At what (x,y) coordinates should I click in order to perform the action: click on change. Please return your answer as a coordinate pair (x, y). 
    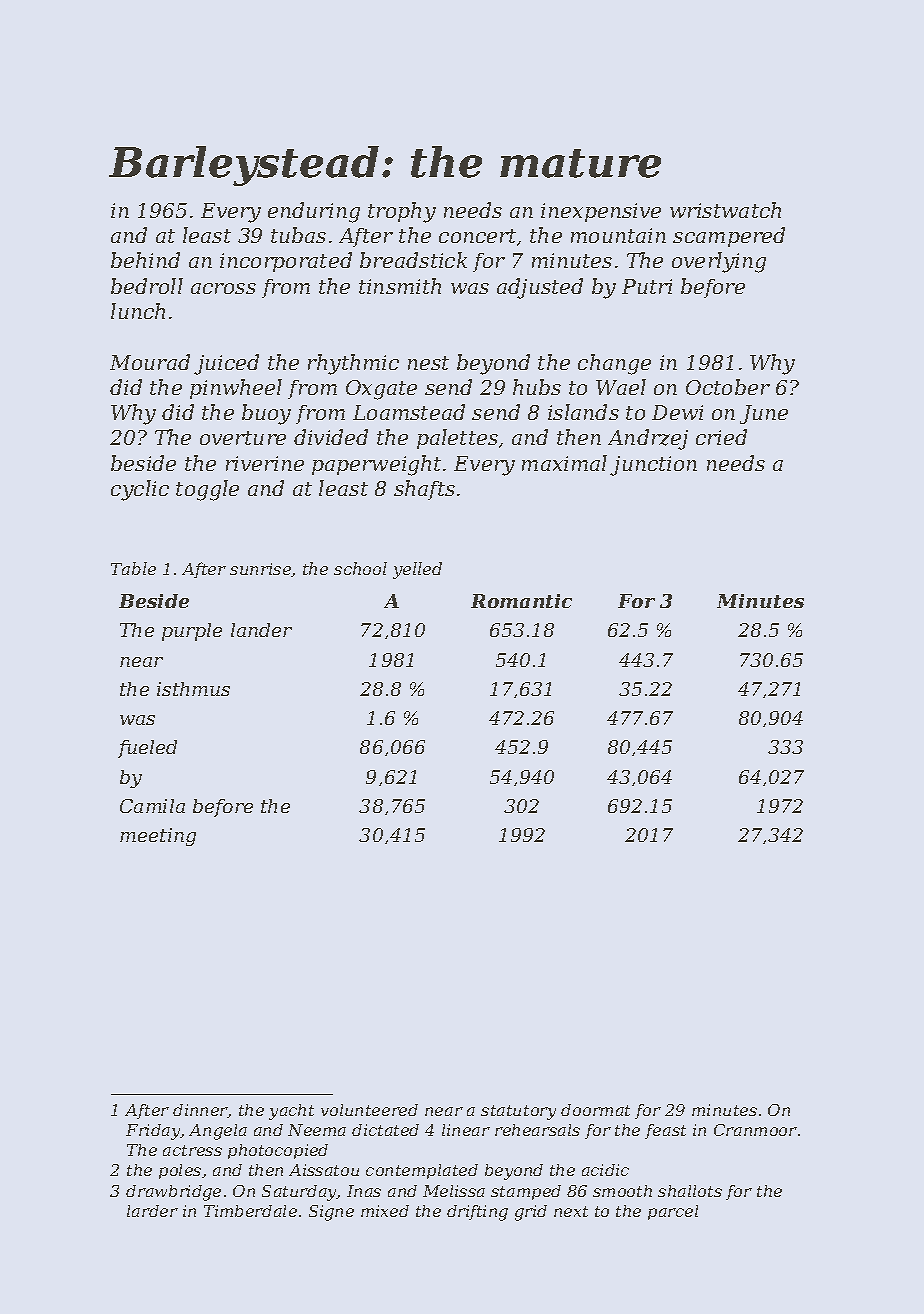
    Looking at the image, I should click on (614, 364).
